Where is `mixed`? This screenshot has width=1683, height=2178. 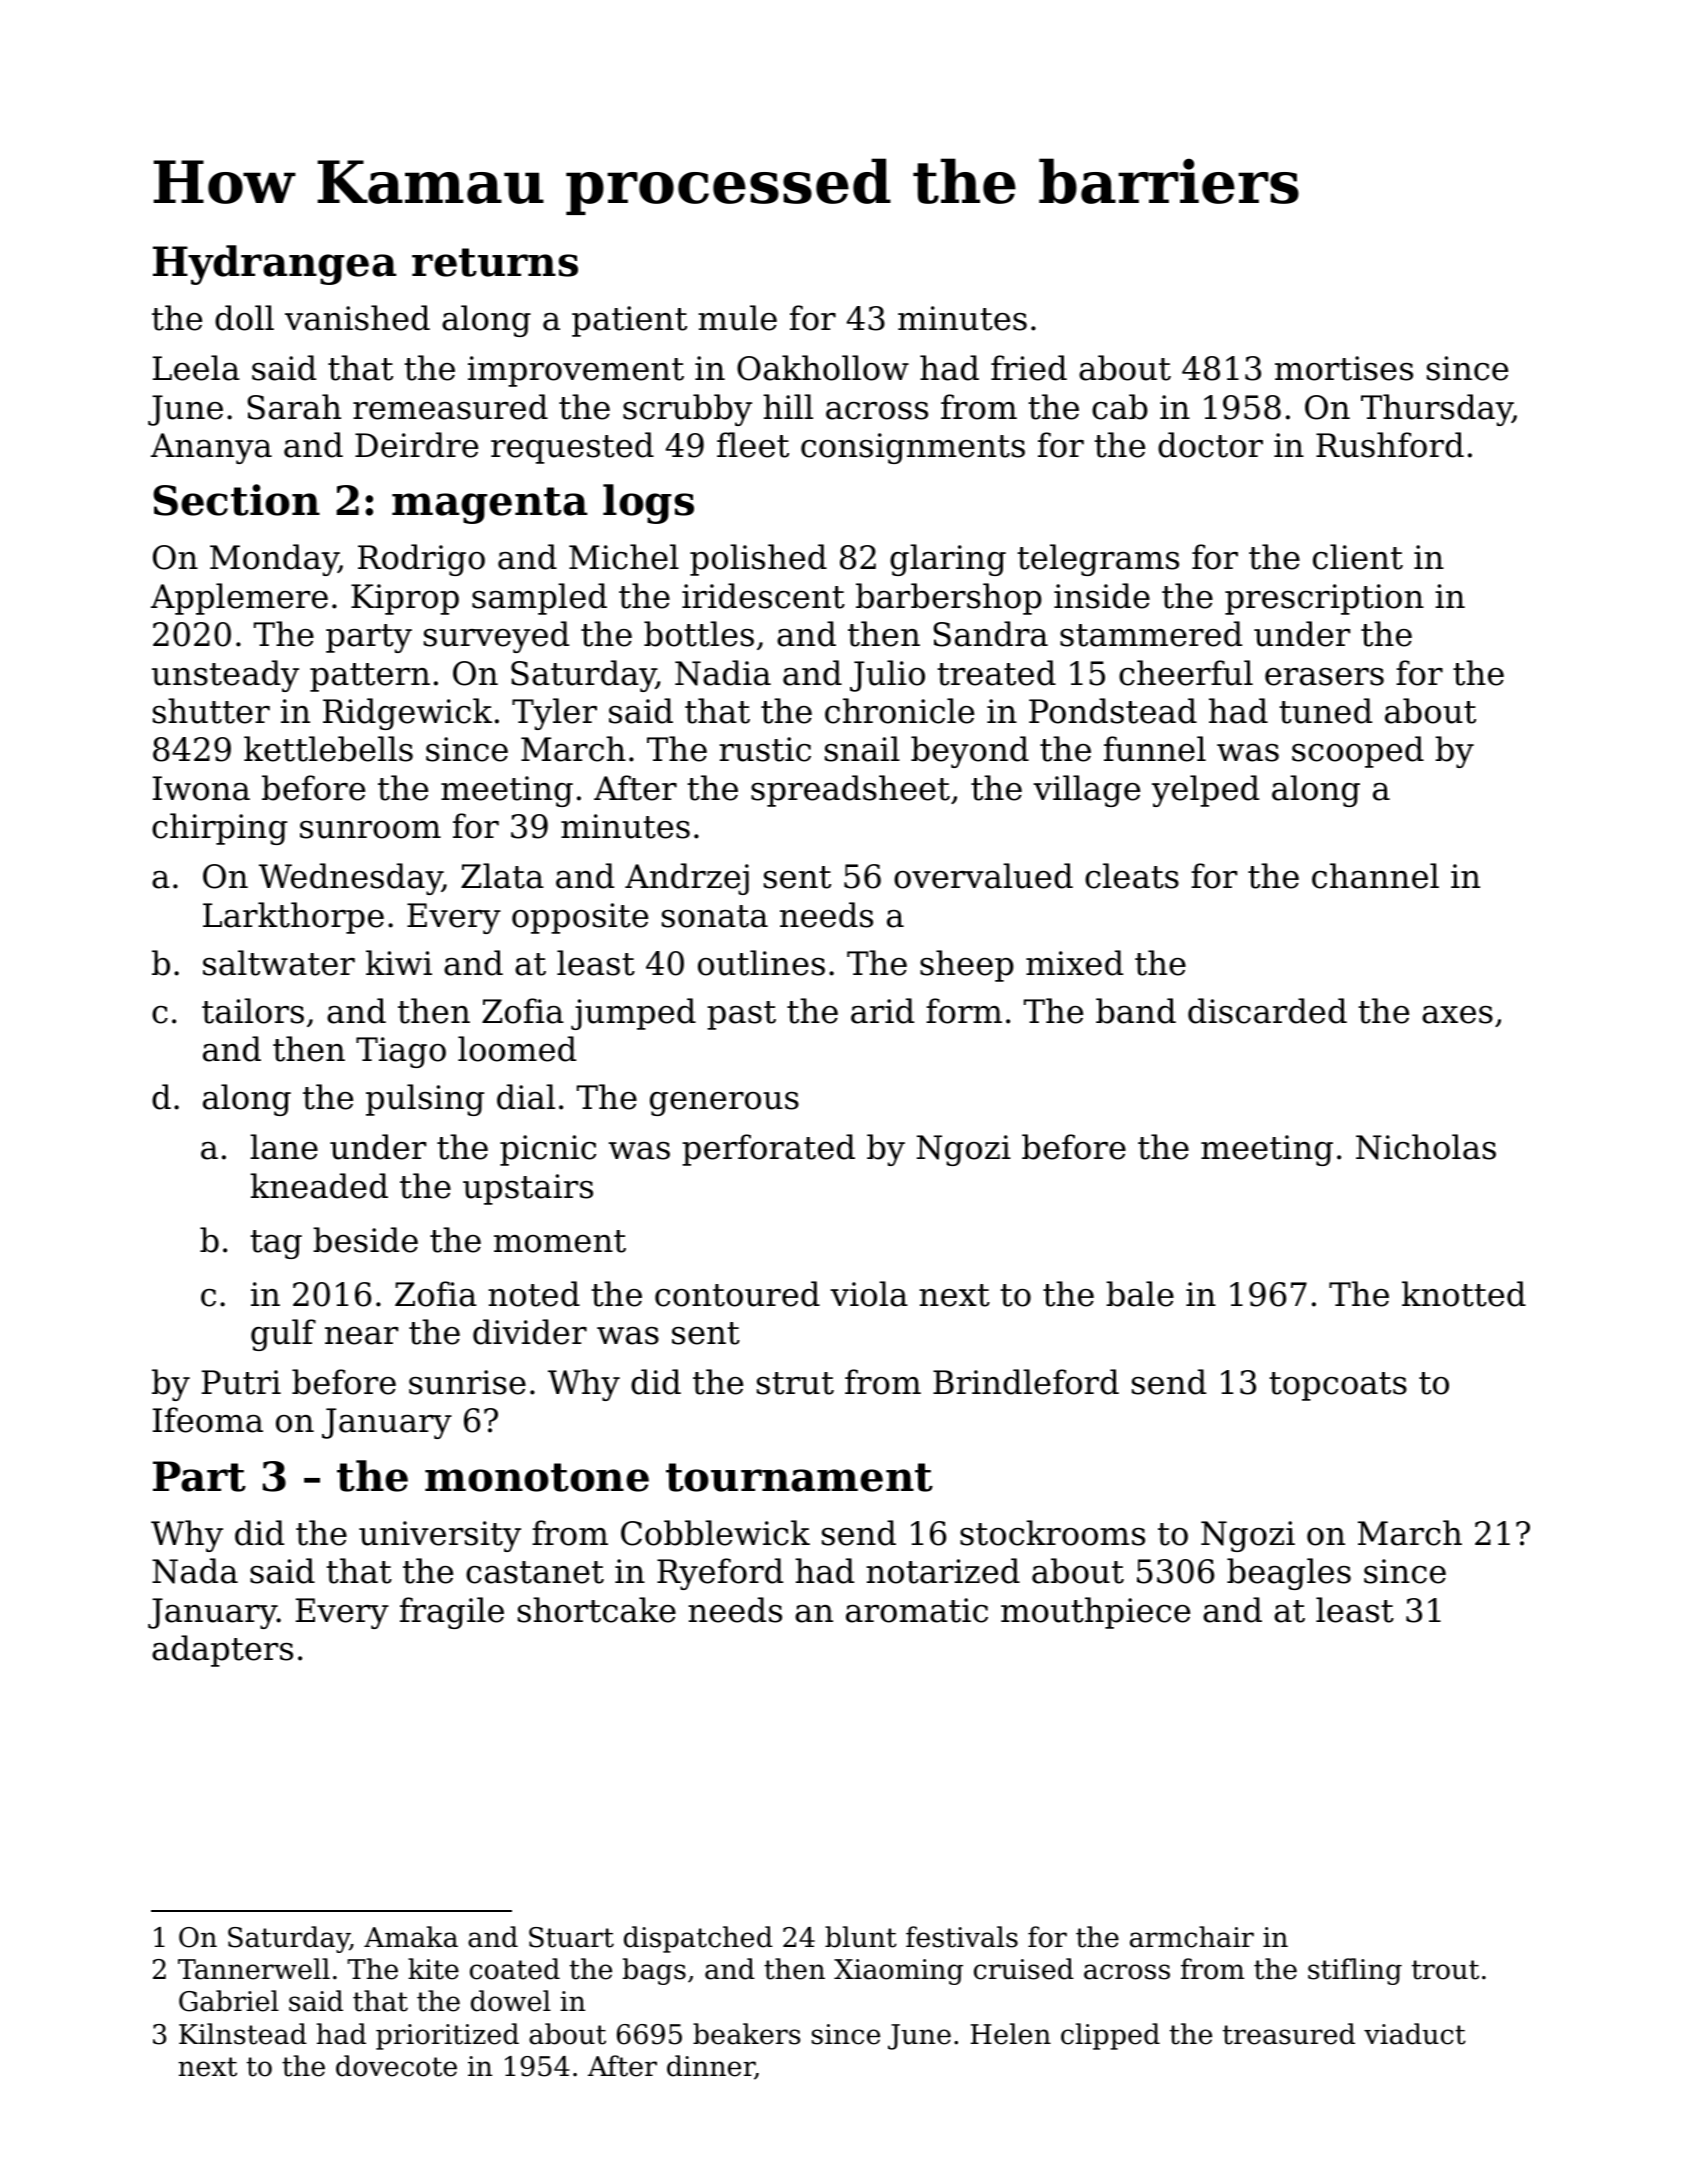 mixed is located at coordinates (1074, 963).
